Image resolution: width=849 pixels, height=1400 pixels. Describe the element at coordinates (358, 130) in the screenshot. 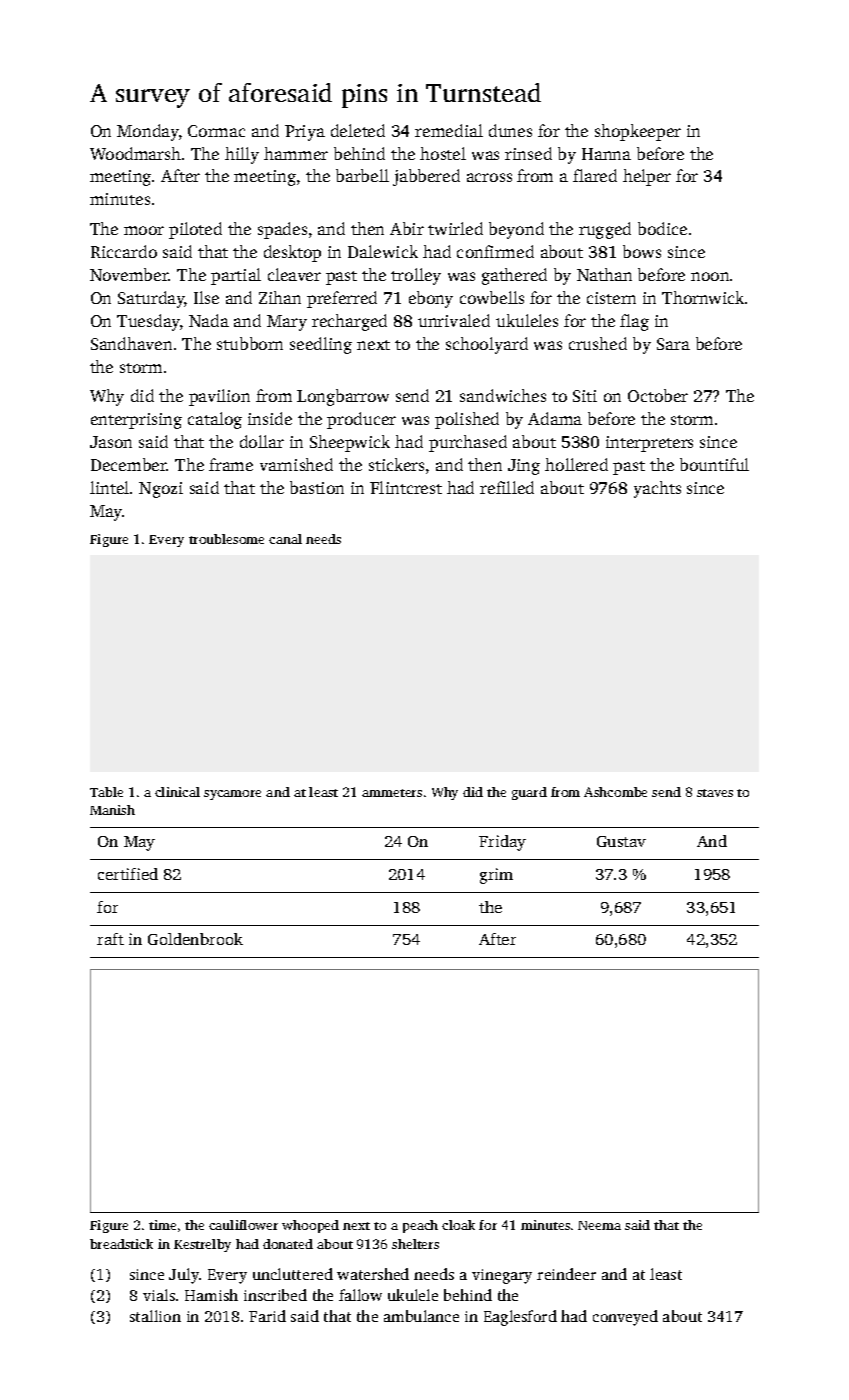

I see `deleted` at that location.
